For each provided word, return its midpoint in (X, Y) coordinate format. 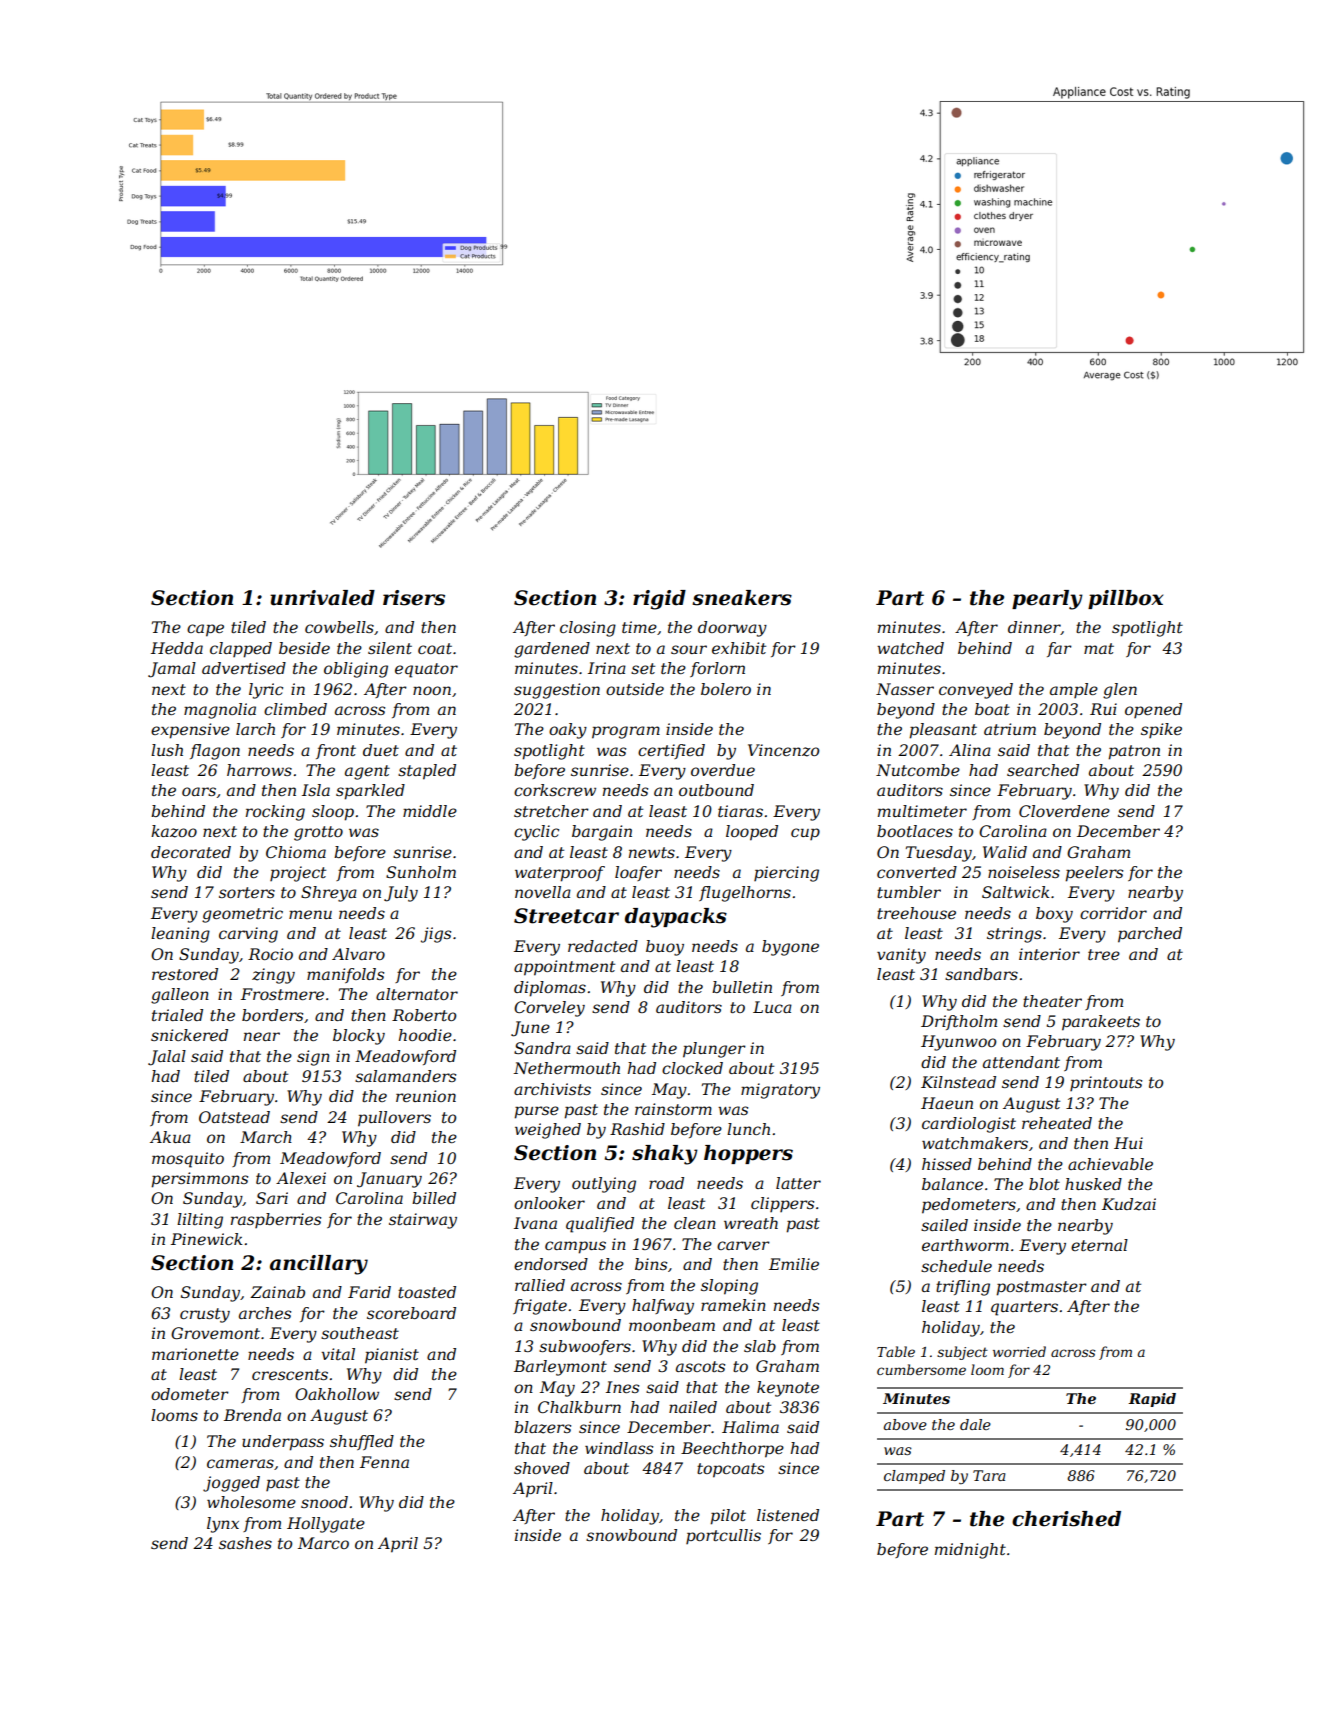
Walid (1005, 852)
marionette (195, 1354)
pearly (1047, 600)
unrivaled (322, 598)
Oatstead (234, 1117)
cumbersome (921, 1369)
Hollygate (326, 1525)
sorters (247, 892)
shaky (665, 1155)
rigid (659, 600)
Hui (1128, 1143)
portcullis (723, 1536)
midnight (970, 1551)
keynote (788, 1389)
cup (805, 834)
